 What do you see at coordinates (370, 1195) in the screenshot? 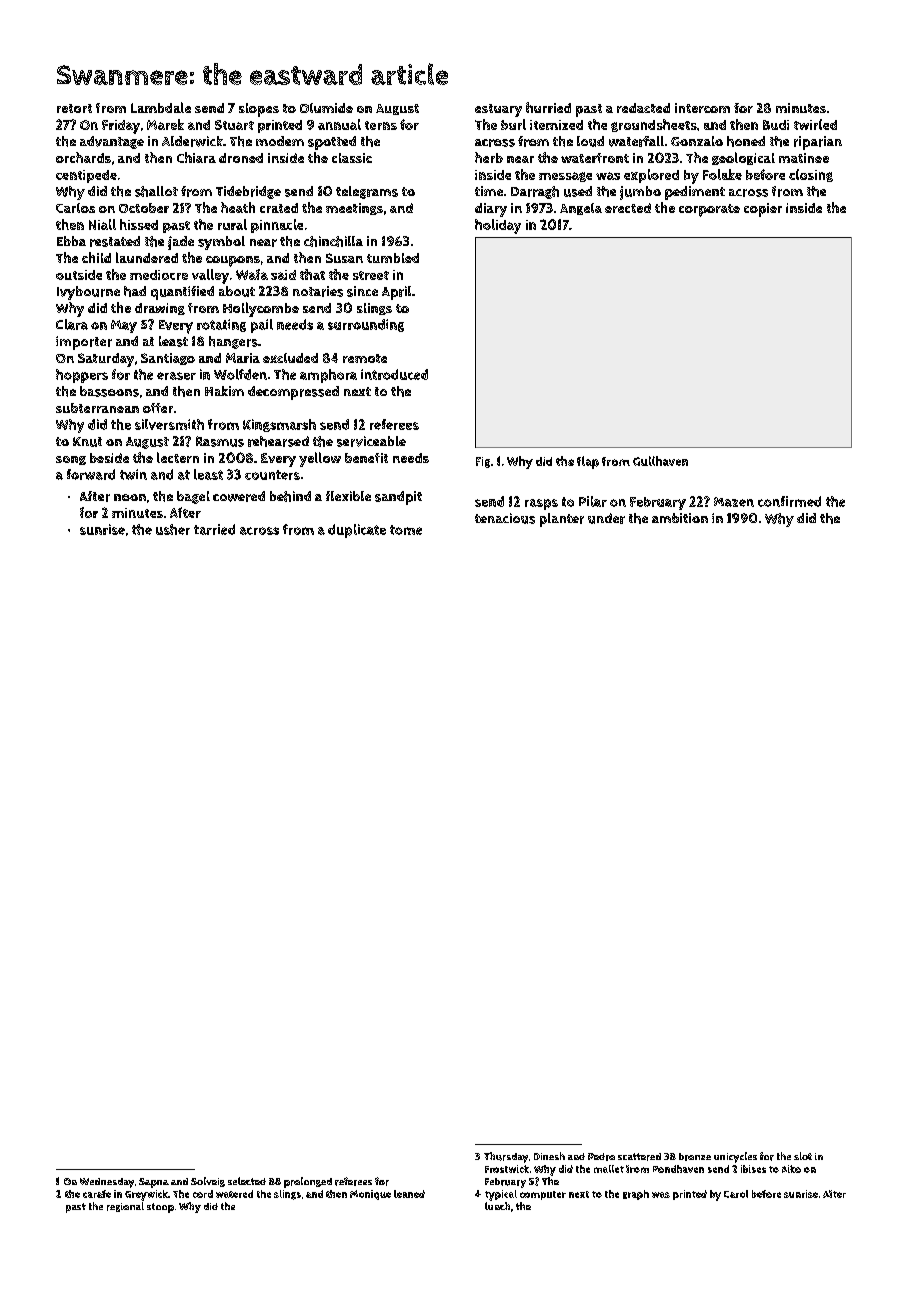
I see `Monique` at bounding box center [370, 1195].
